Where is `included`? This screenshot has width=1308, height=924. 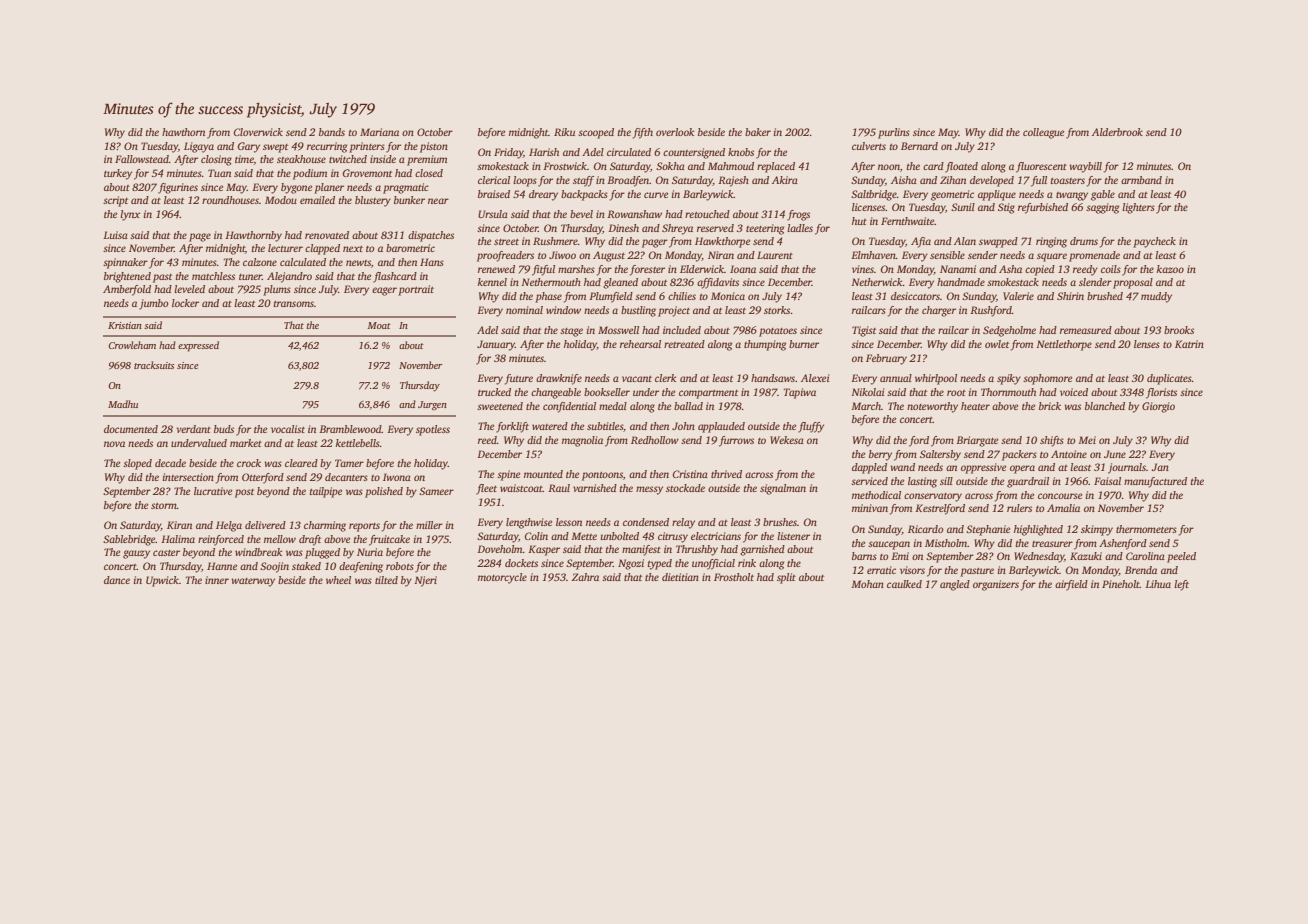
included is located at coordinates (682, 330).
